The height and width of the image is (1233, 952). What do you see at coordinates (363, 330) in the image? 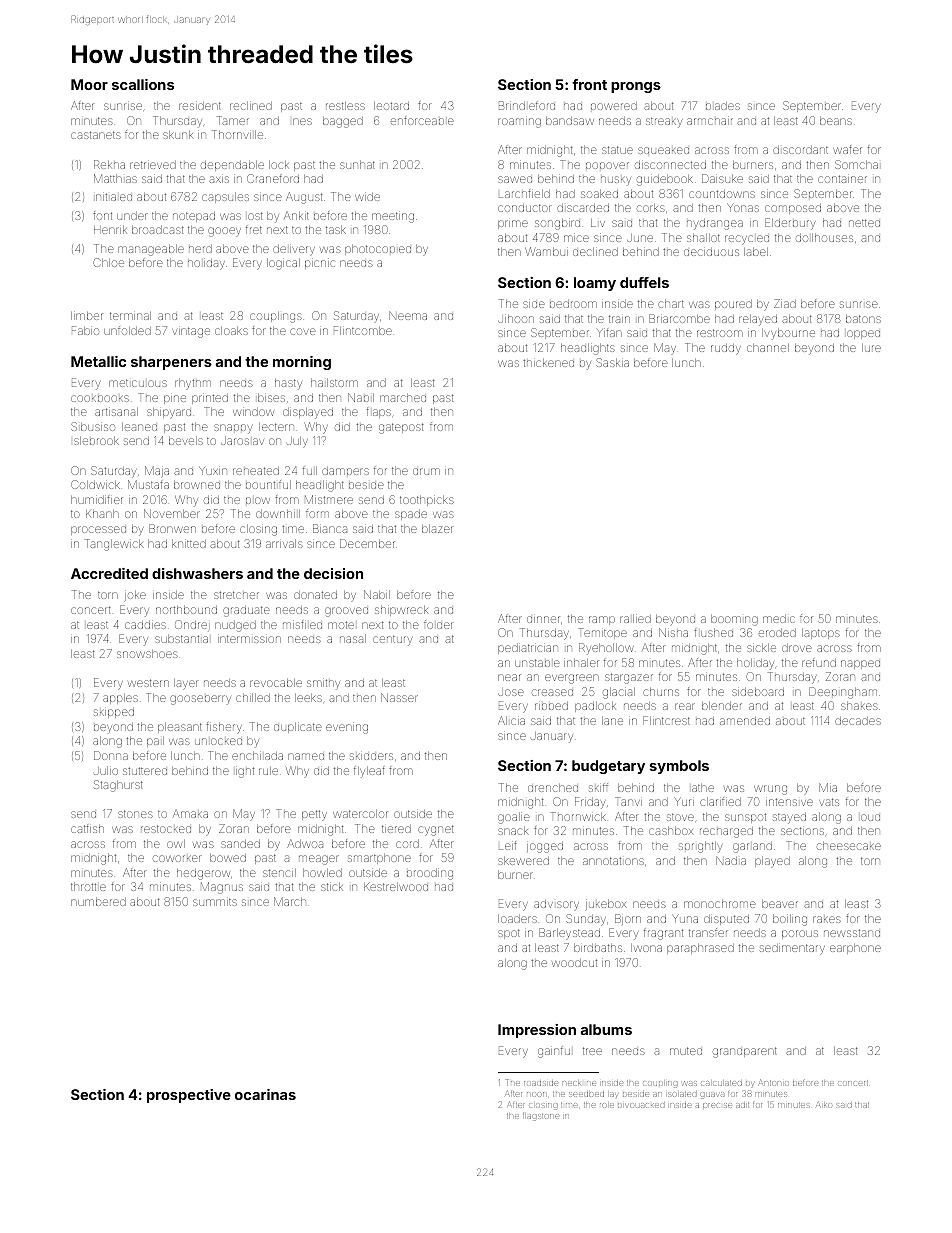
I see `Flintcombe` at bounding box center [363, 330].
